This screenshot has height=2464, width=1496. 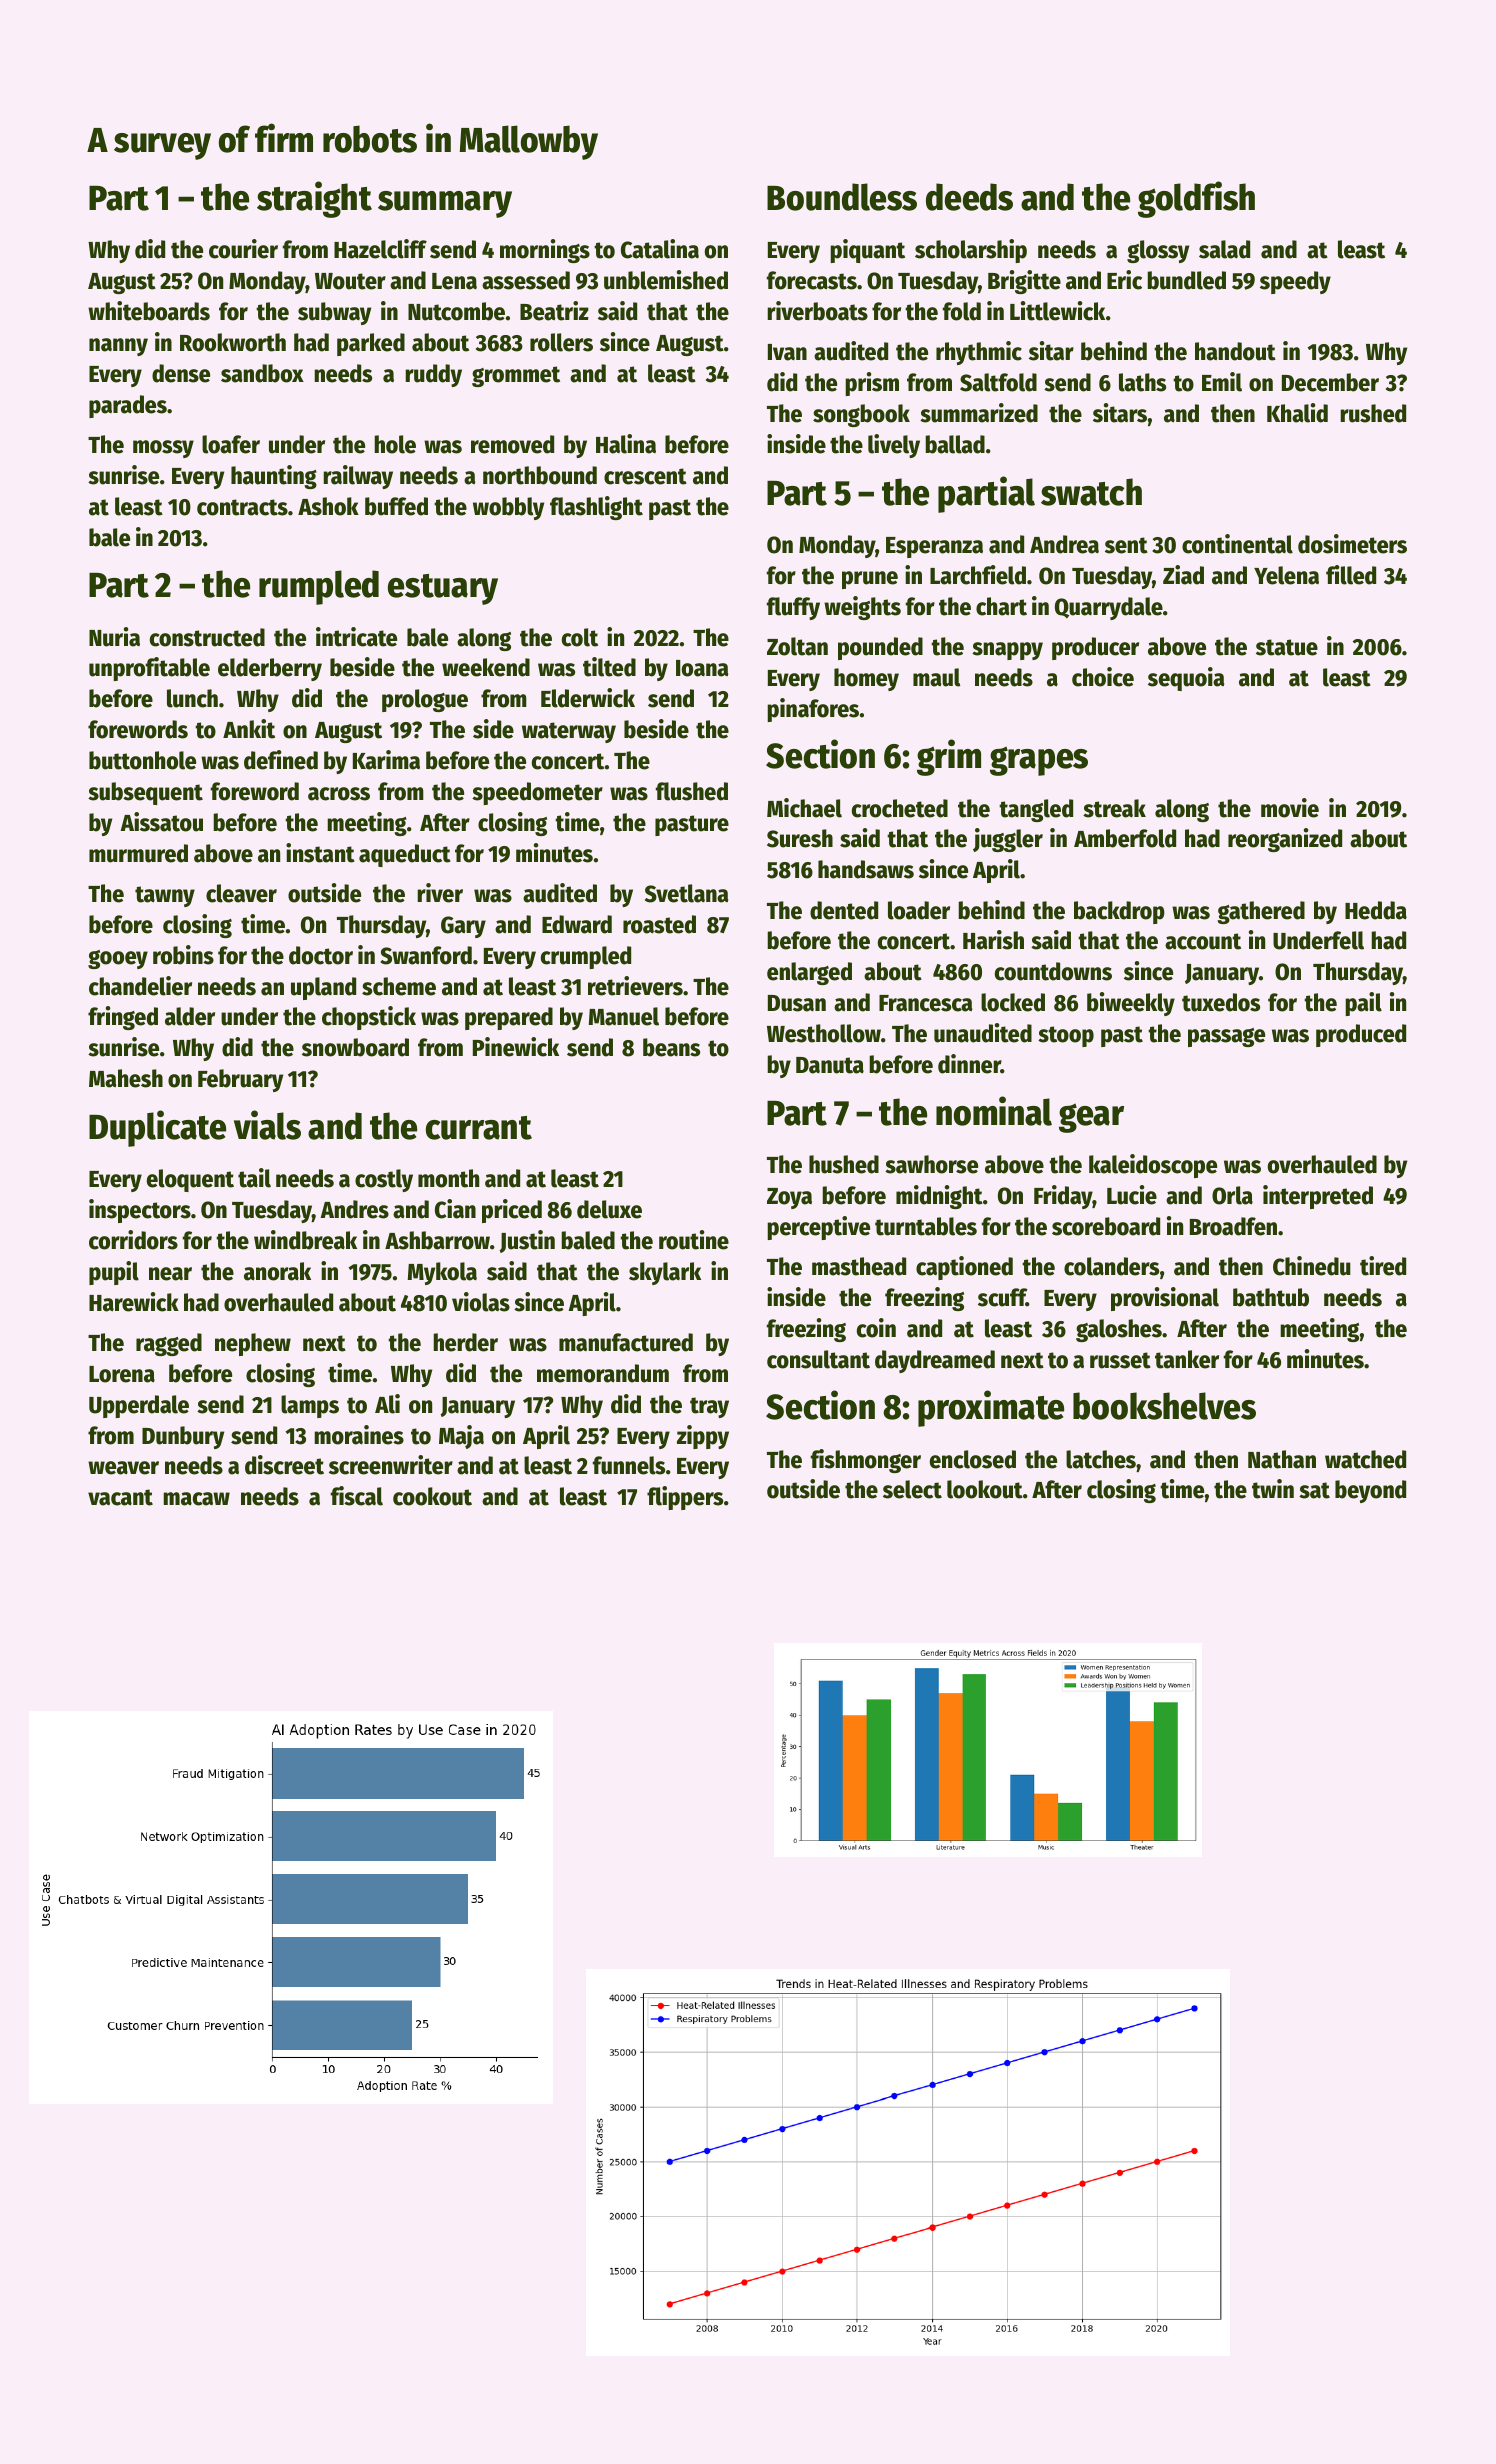 I want to click on flippers, so click(x=685, y=1498).
